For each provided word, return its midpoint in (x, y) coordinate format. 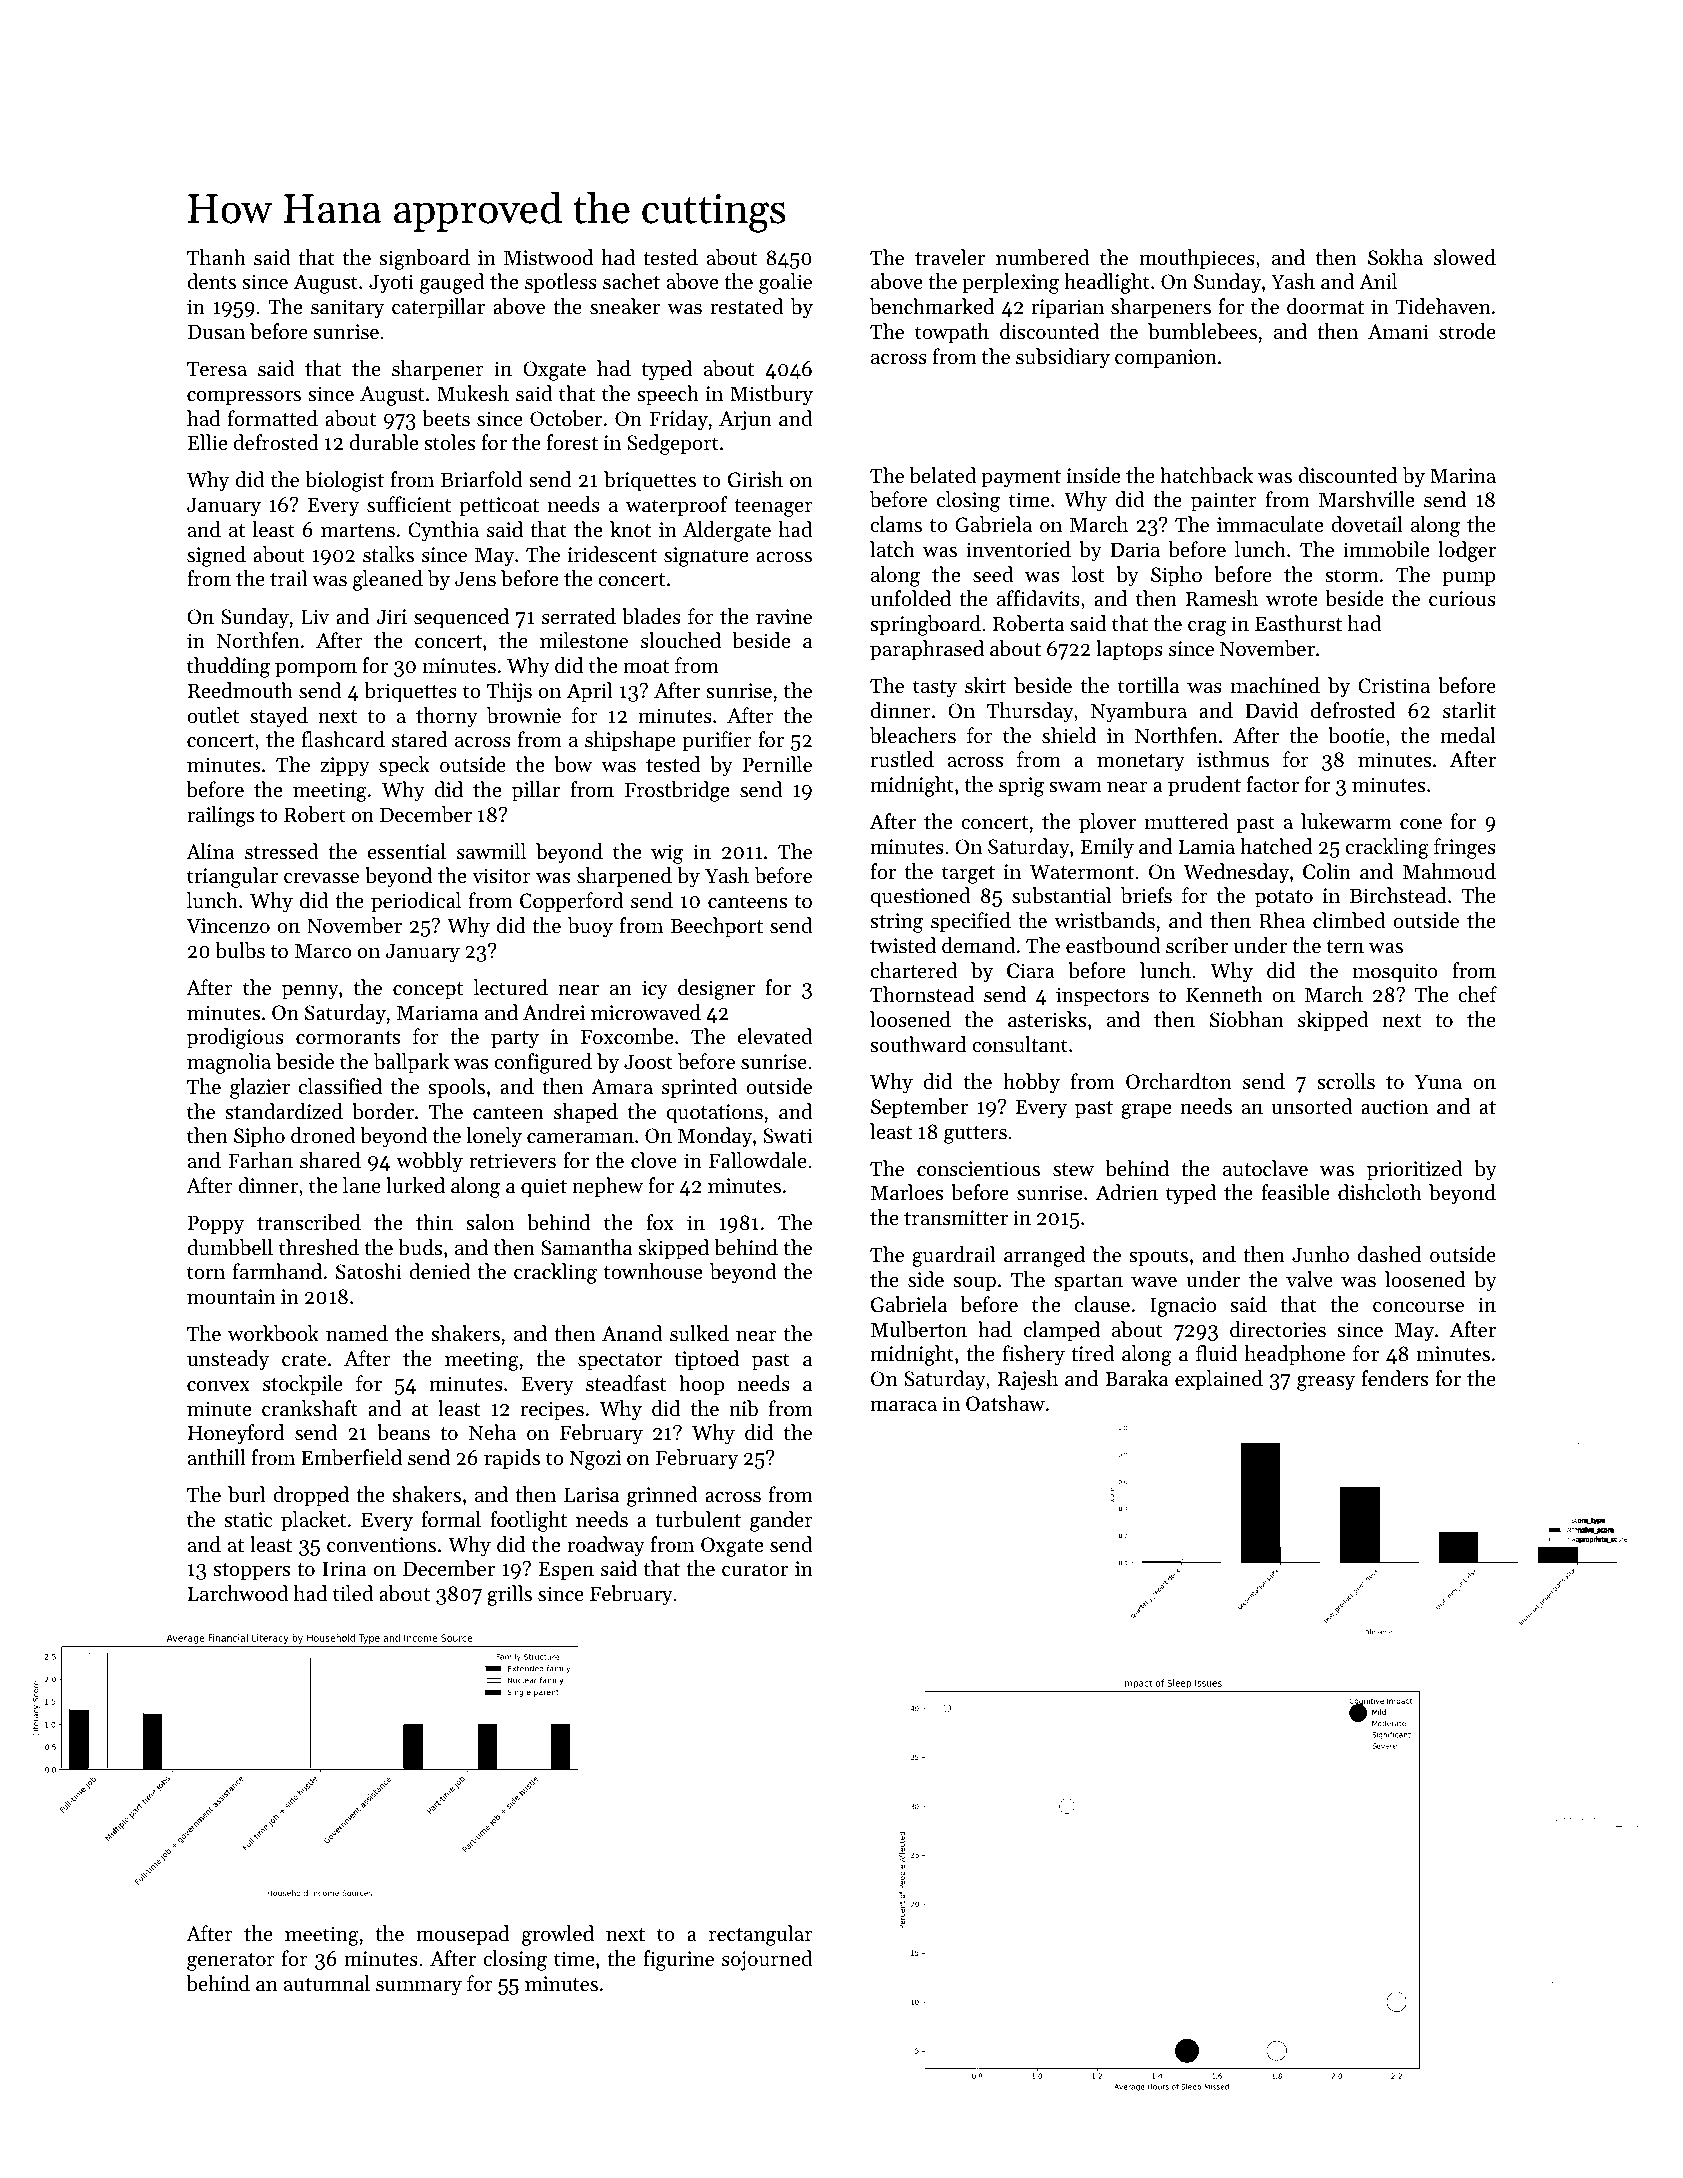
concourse (1418, 1307)
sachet (631, 281)
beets (446, 418)
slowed (1465, 257)
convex (218, 1386)
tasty (935, 689)
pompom (316, 670)
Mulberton (919, 1329)
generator (231, 1962)
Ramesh (1222, 598)
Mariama (438, 1012)
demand (978, 945)
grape (1146, 1111)
